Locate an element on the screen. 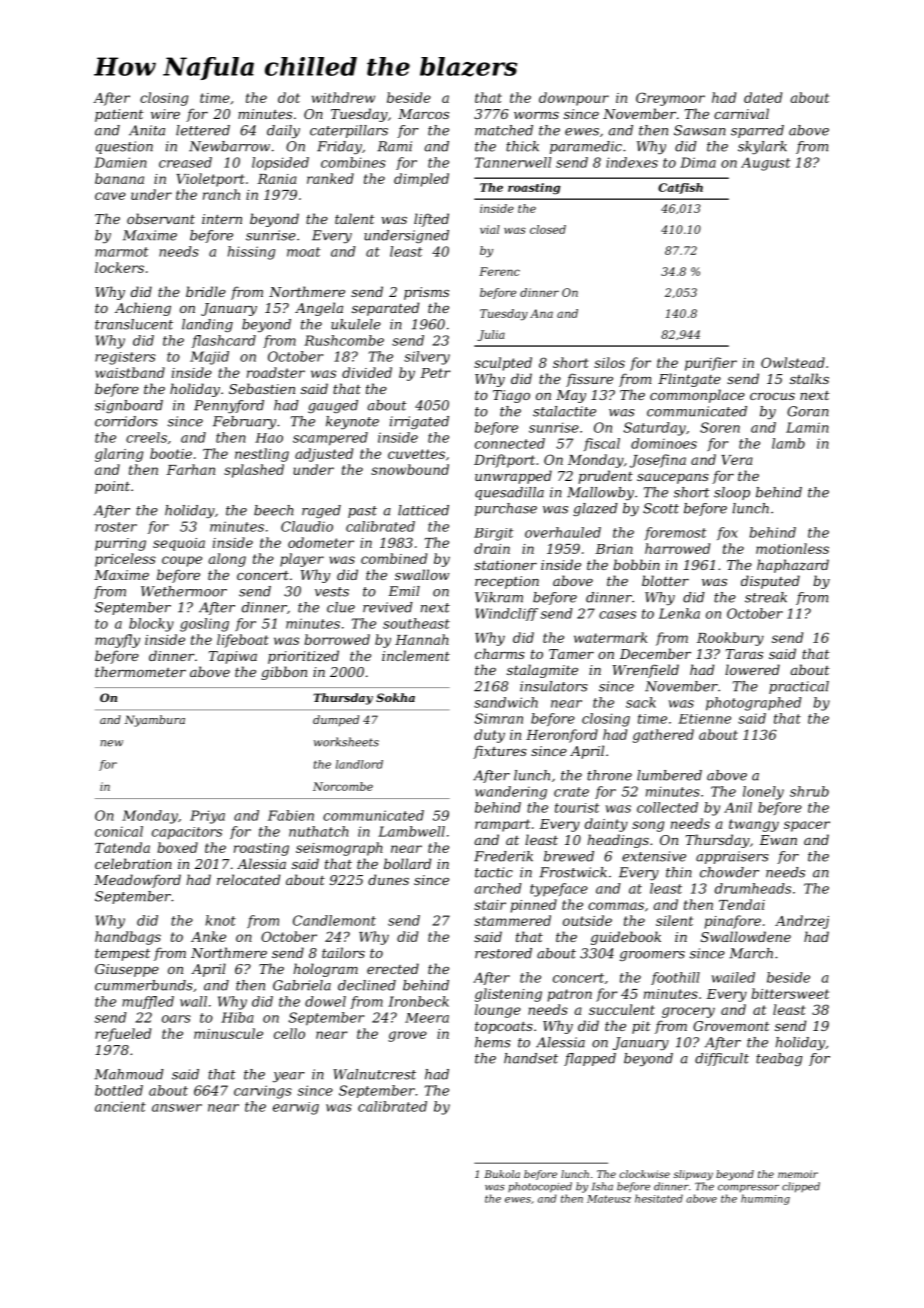  ancient is located at coordinates (120, 1107).
